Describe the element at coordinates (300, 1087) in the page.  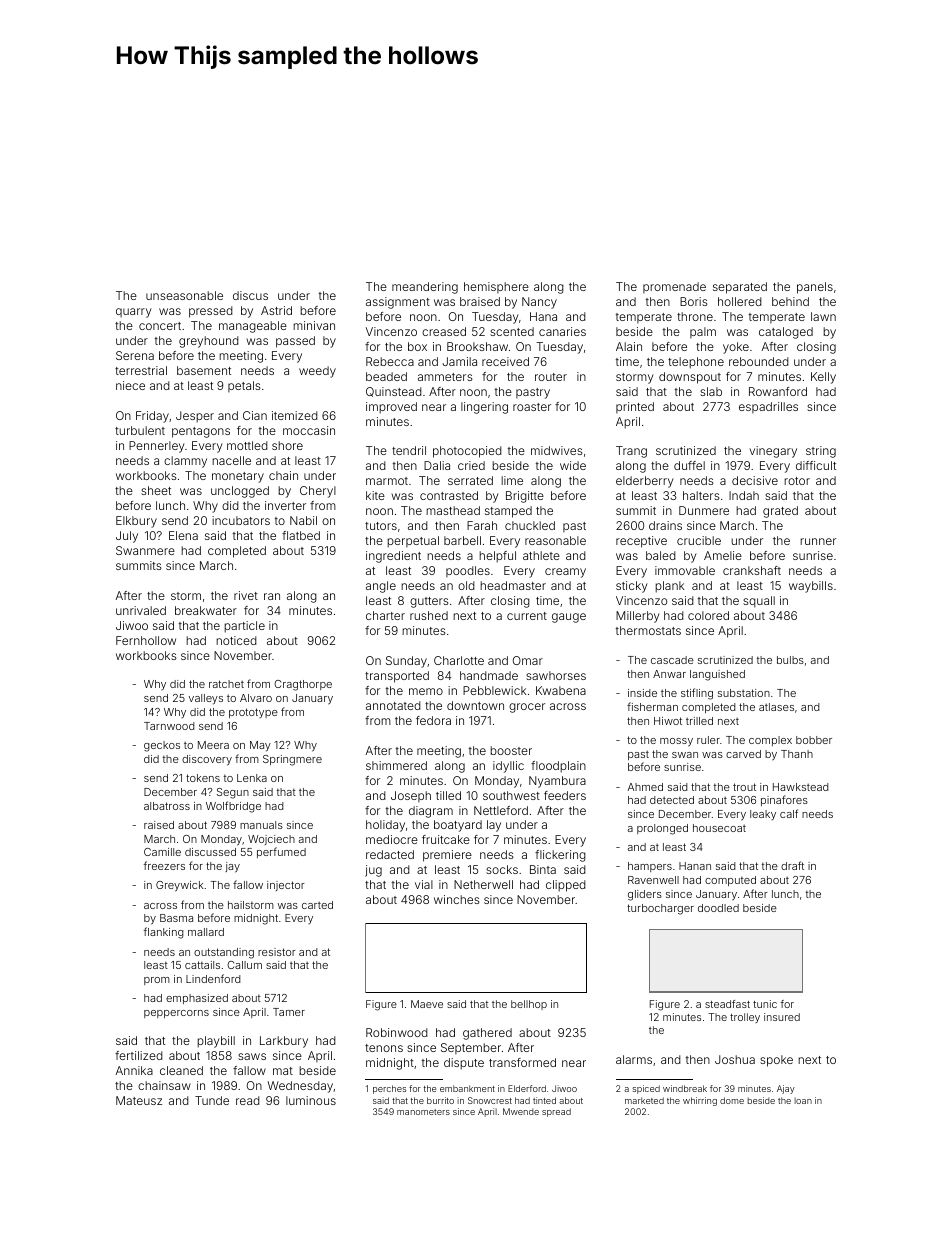
I see `Wednesday` at that location.
